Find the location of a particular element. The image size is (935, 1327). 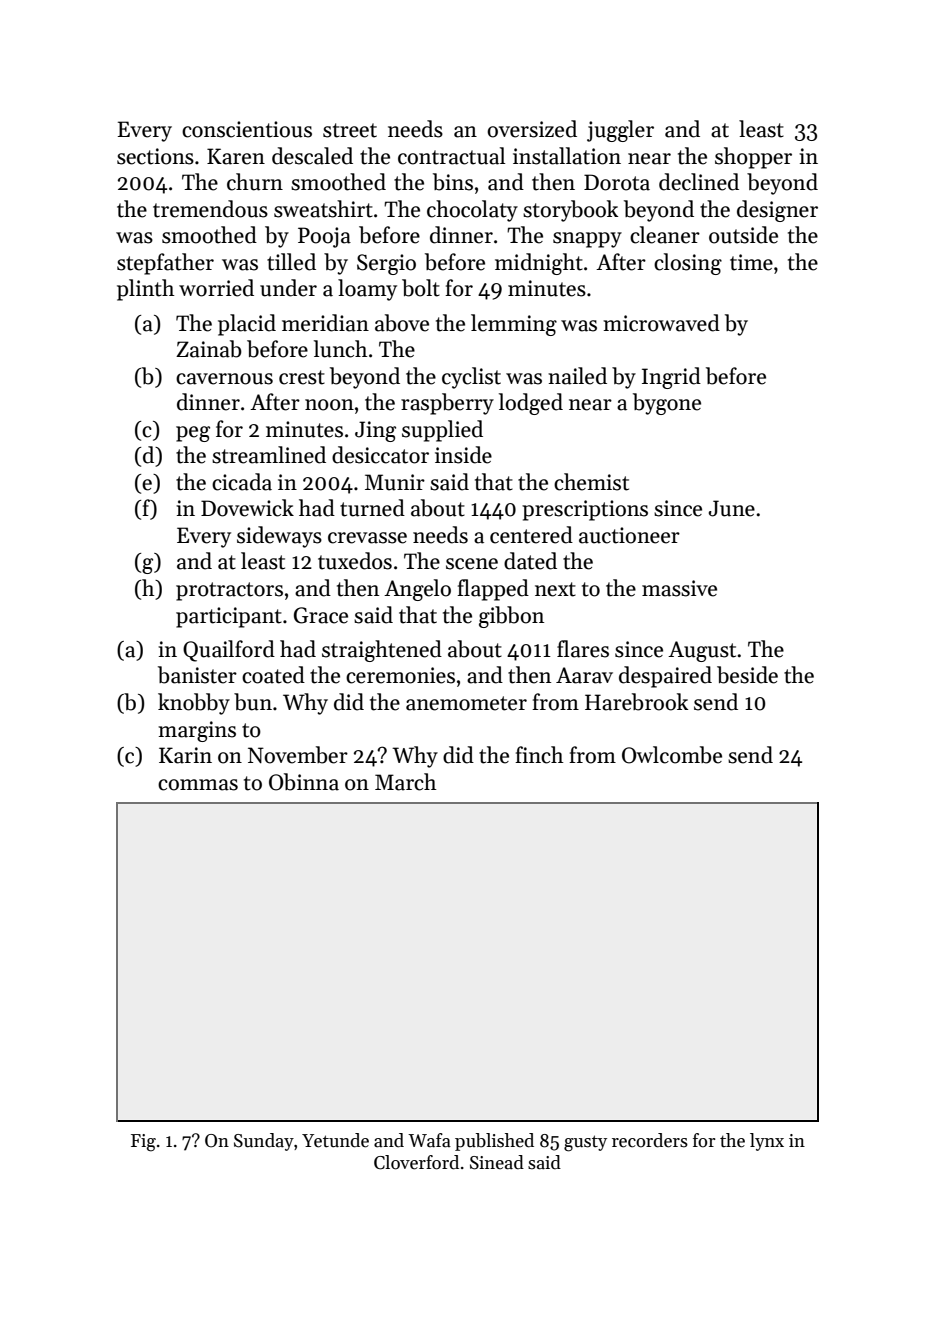

sweatshirt is located at coordinates (323, 209).
